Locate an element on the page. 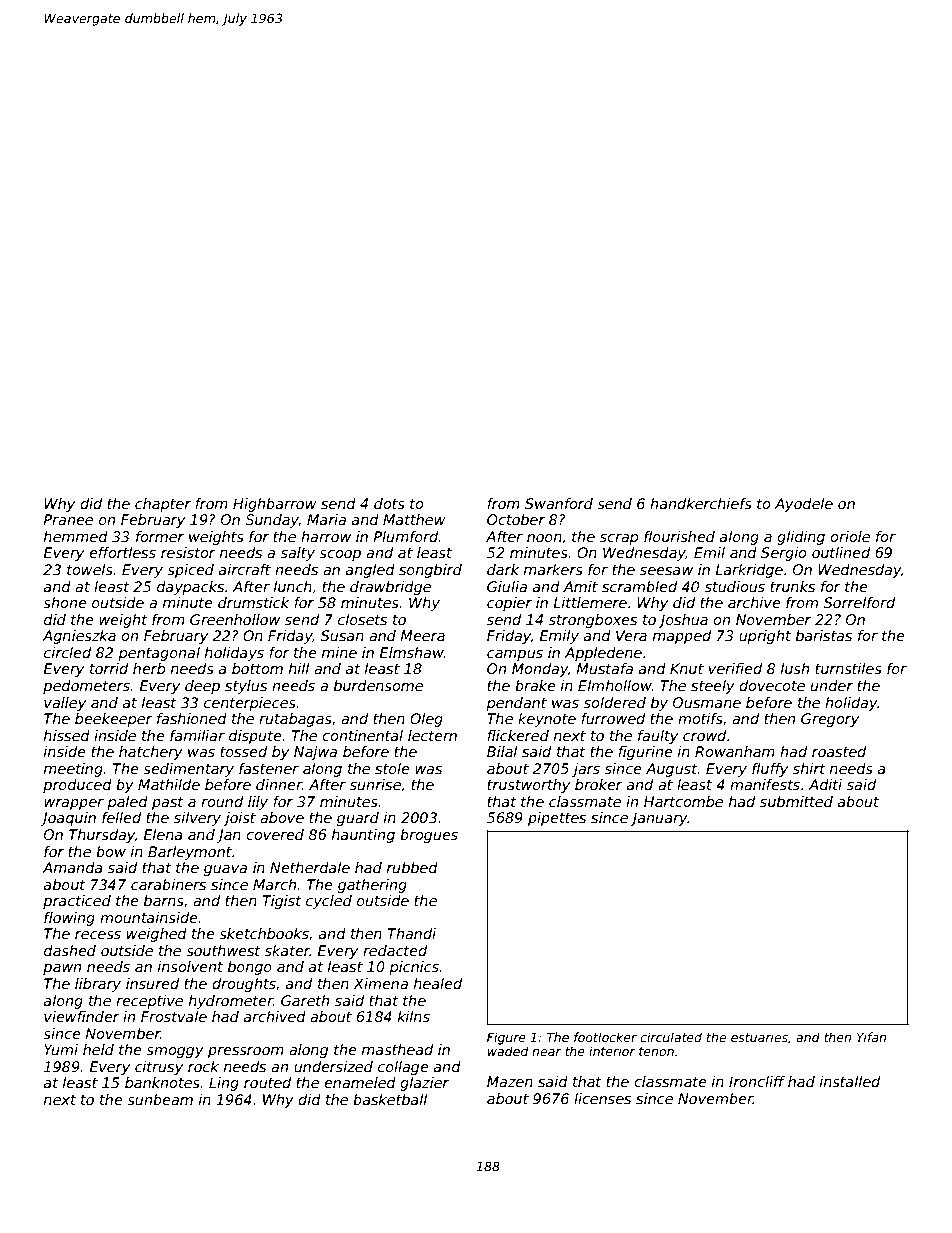 The width and height of the document is (952, 1233). pipettes is located at coordinates (557, 819).
